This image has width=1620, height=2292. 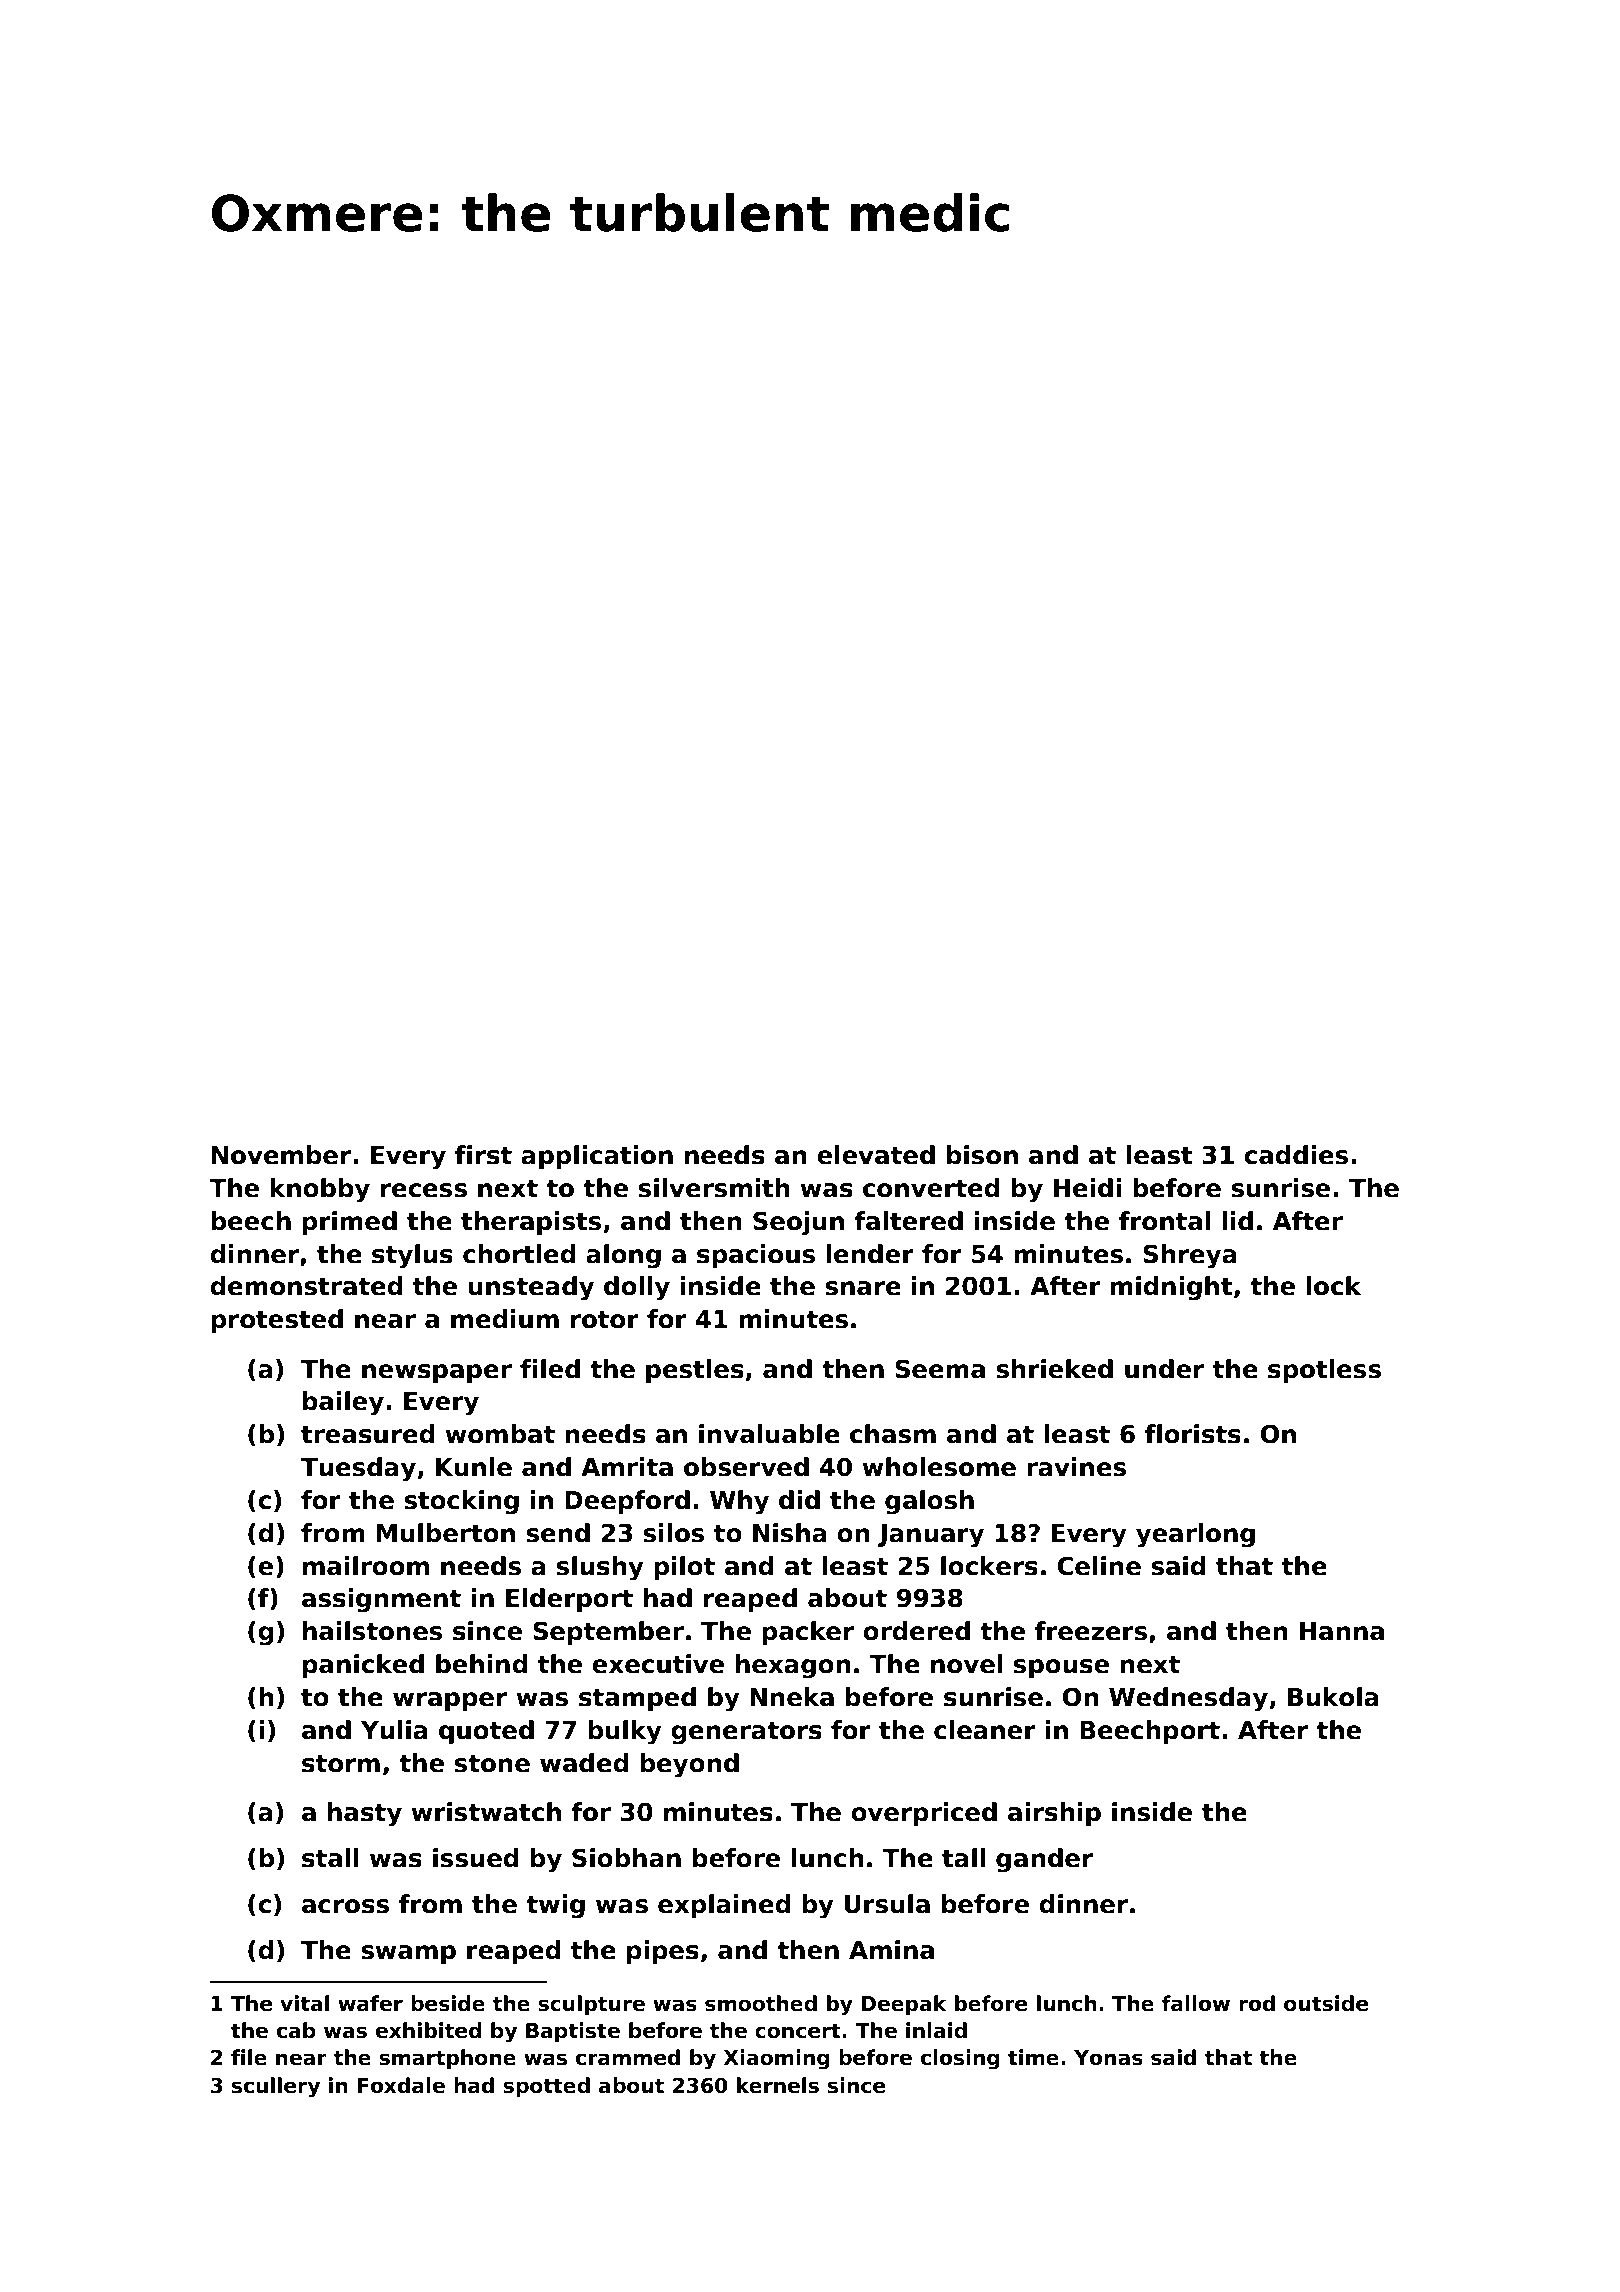 I want to click on across, so click(x=345, y=1906).
